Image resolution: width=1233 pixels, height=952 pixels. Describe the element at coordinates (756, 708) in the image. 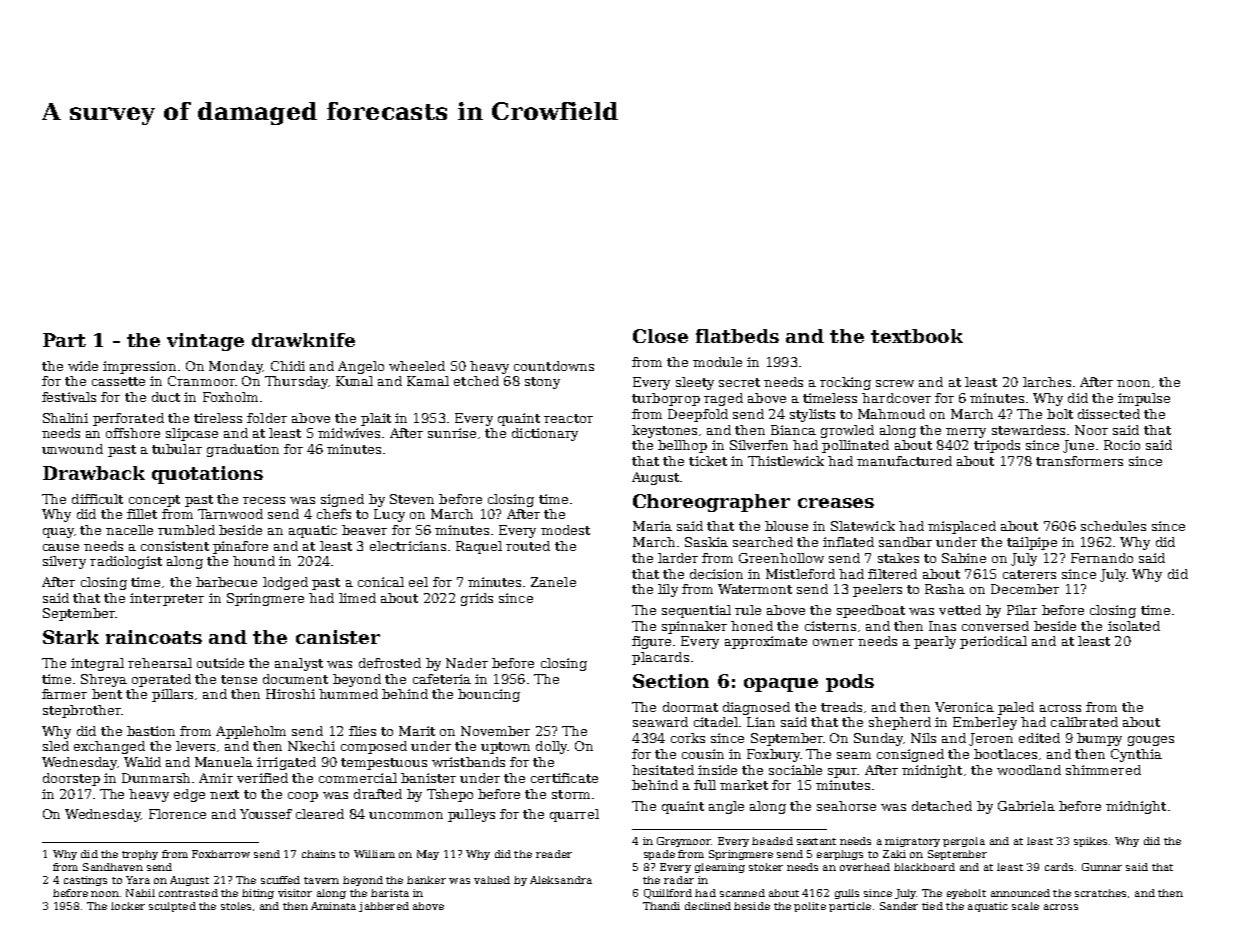

I see `diagnosed` at that location.
